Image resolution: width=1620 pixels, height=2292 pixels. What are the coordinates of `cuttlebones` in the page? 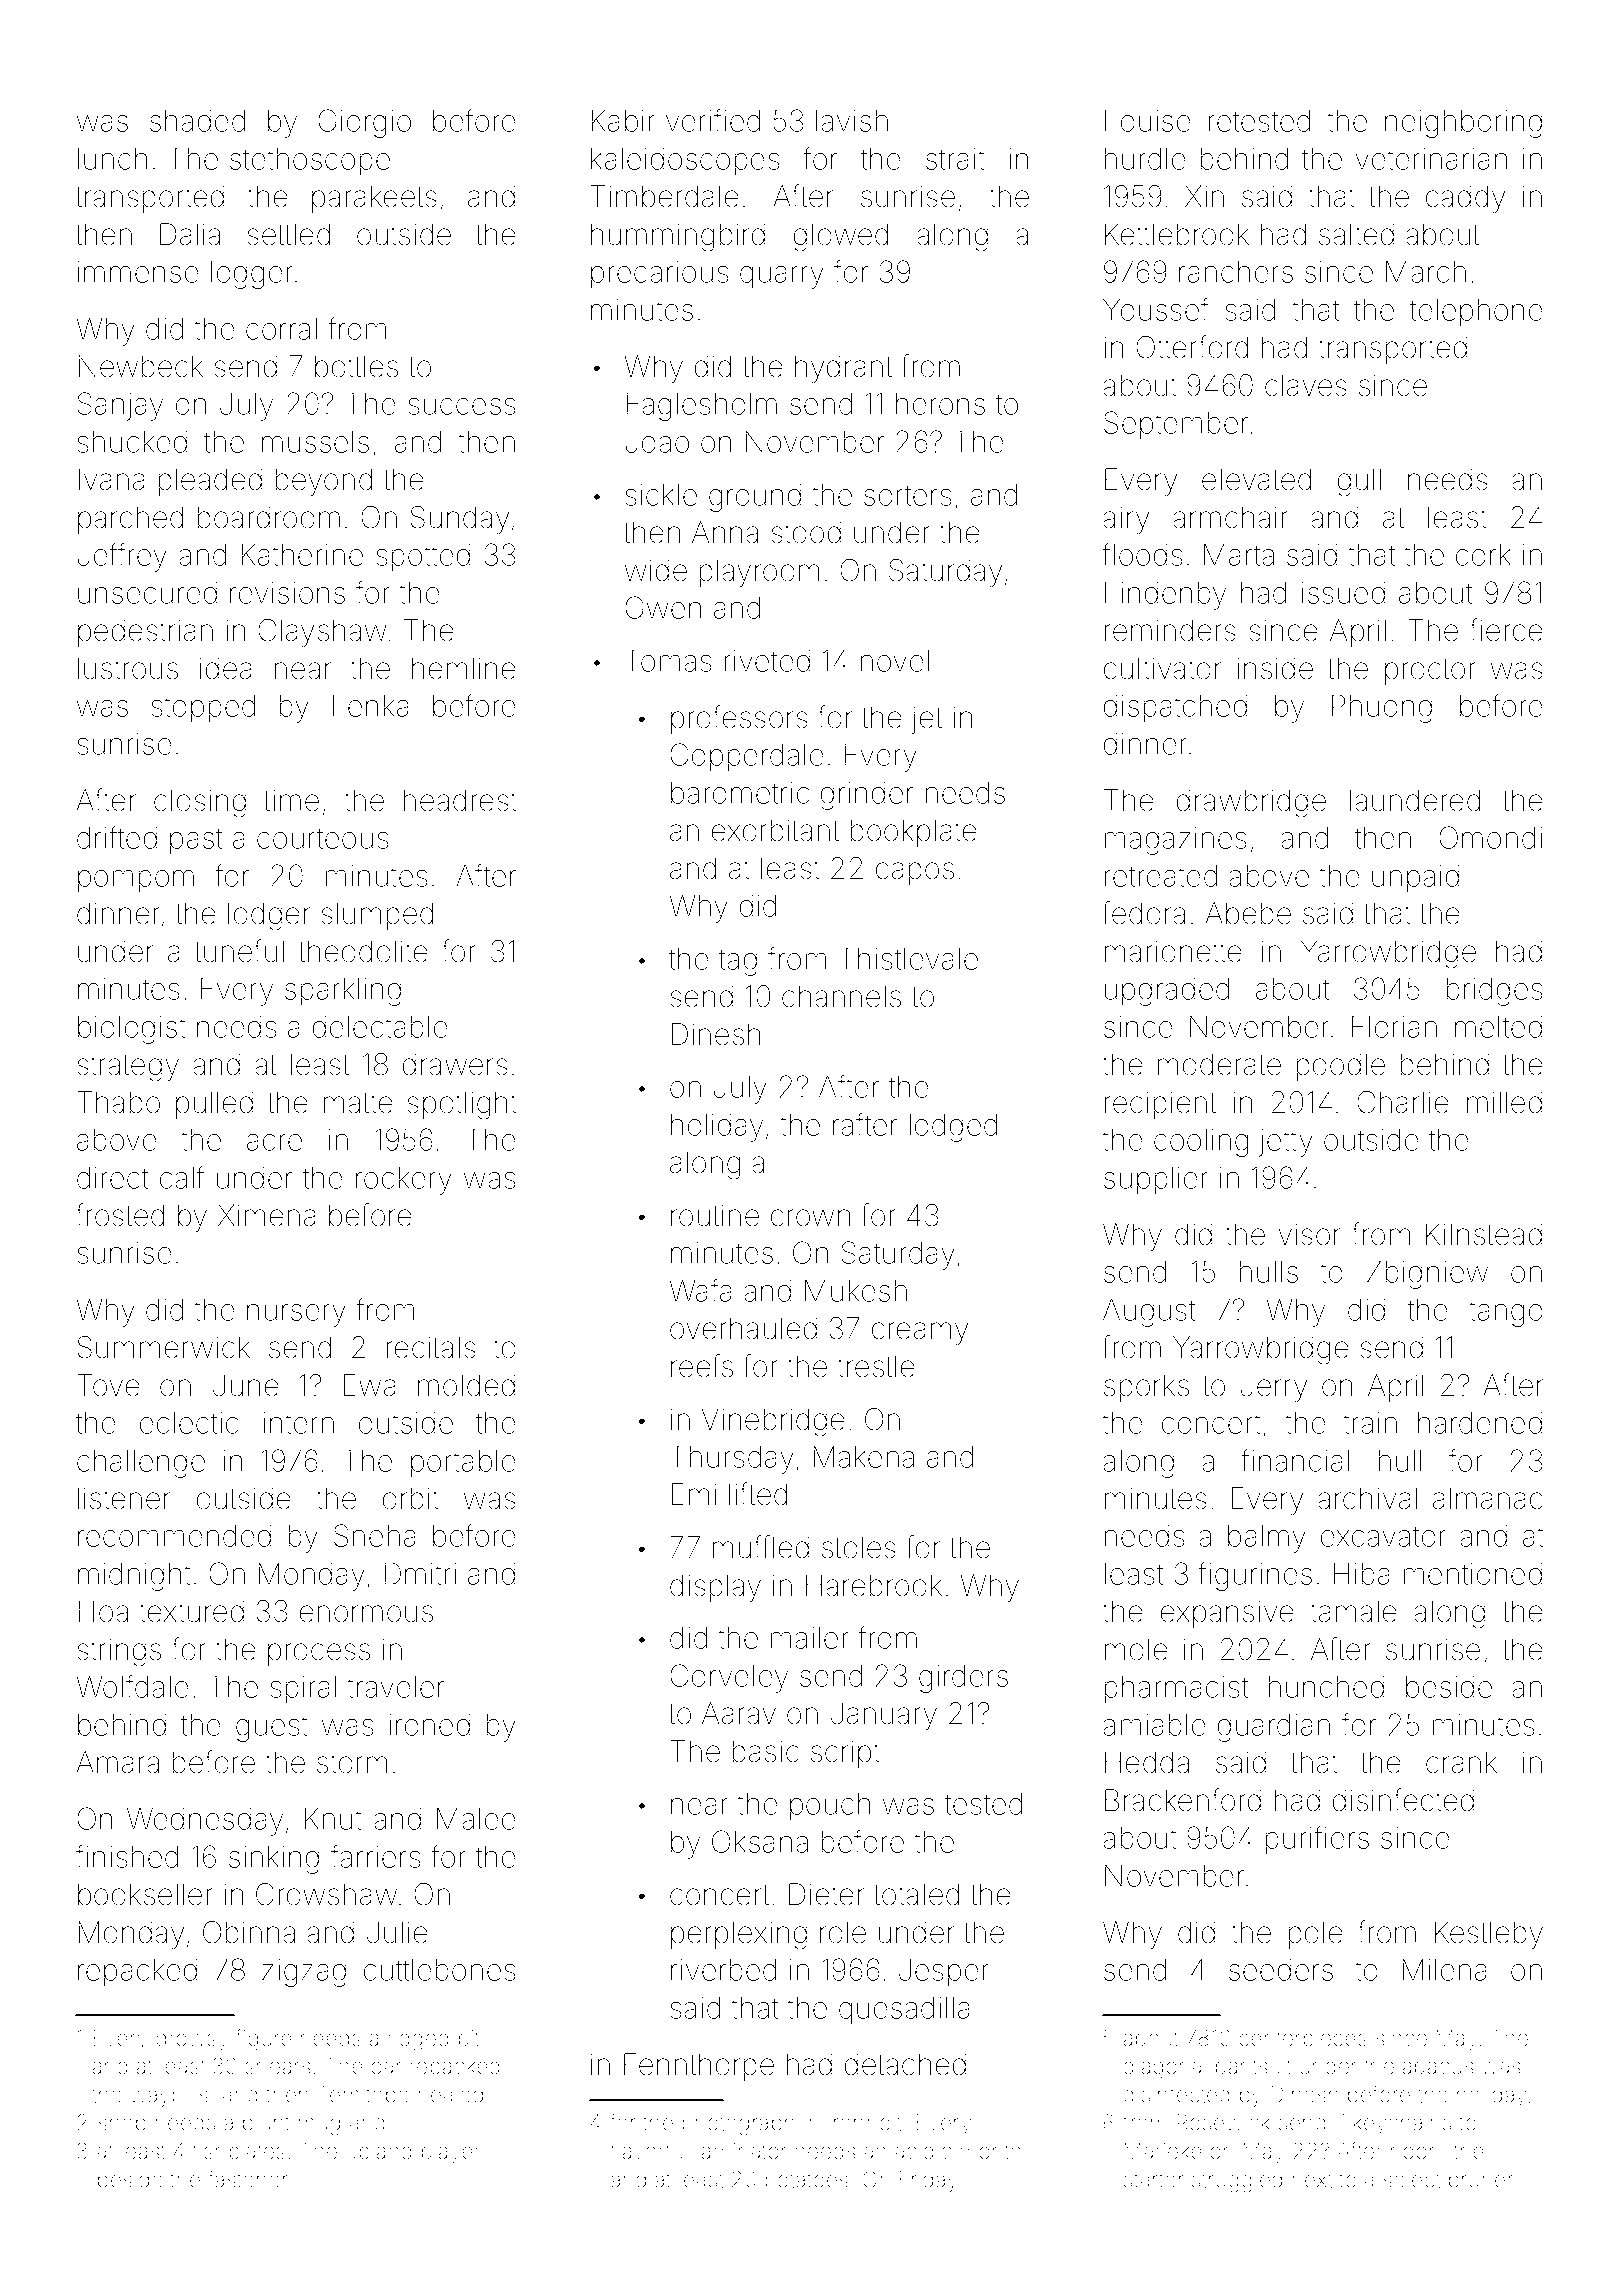 It's located at (440, 1970).
